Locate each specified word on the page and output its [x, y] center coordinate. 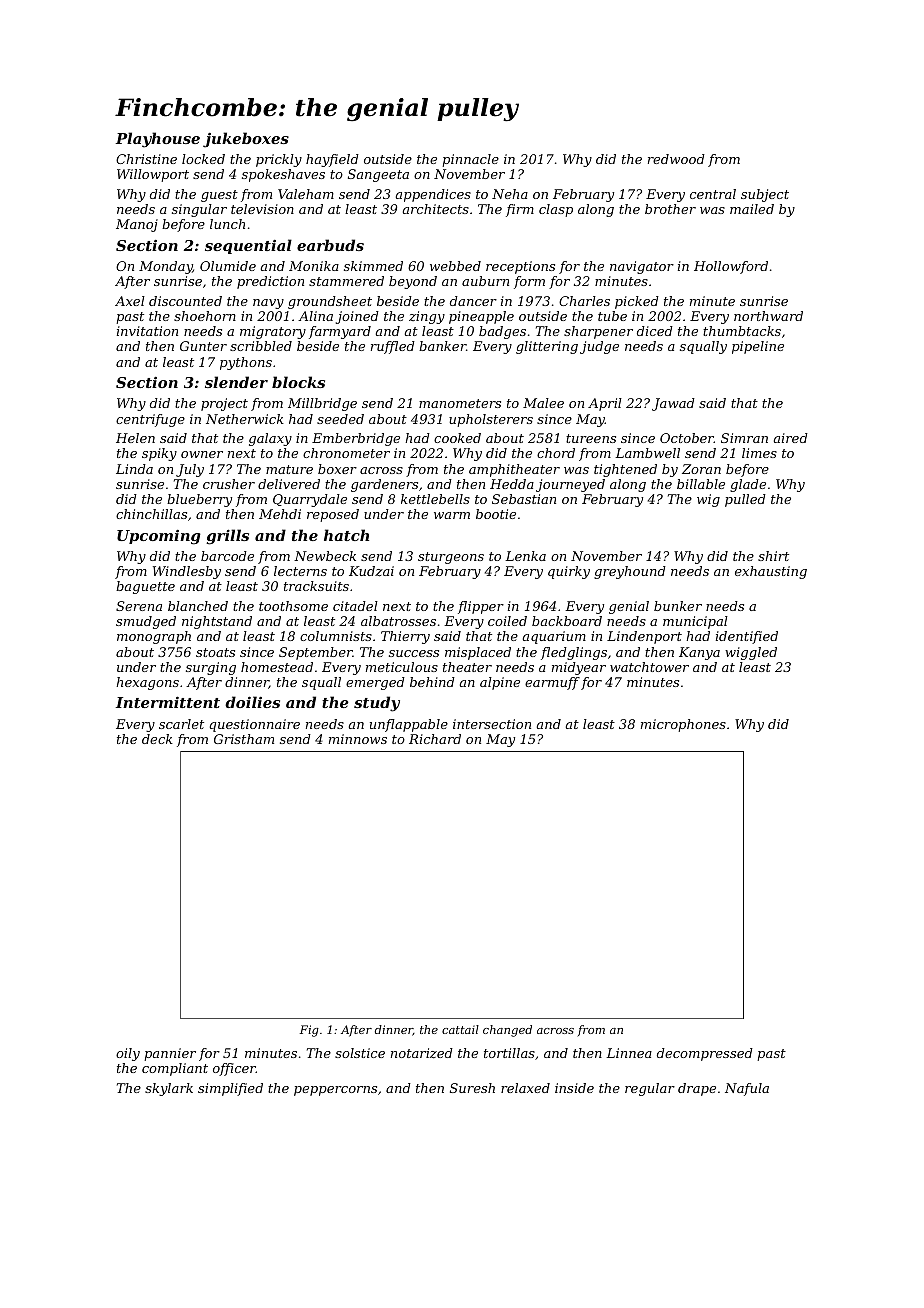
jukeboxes [246, 140]
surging [211, 668]
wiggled [751, 653]
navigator [642, 267]
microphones [683, 725]
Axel [130, 301]
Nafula [747, 1089]
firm [520, 210]
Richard [435, 739]
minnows [358, 739]
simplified [230, 1089]
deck [157, 739]
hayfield [332, 160]
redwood [676, 159]
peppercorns [335, 1091]
